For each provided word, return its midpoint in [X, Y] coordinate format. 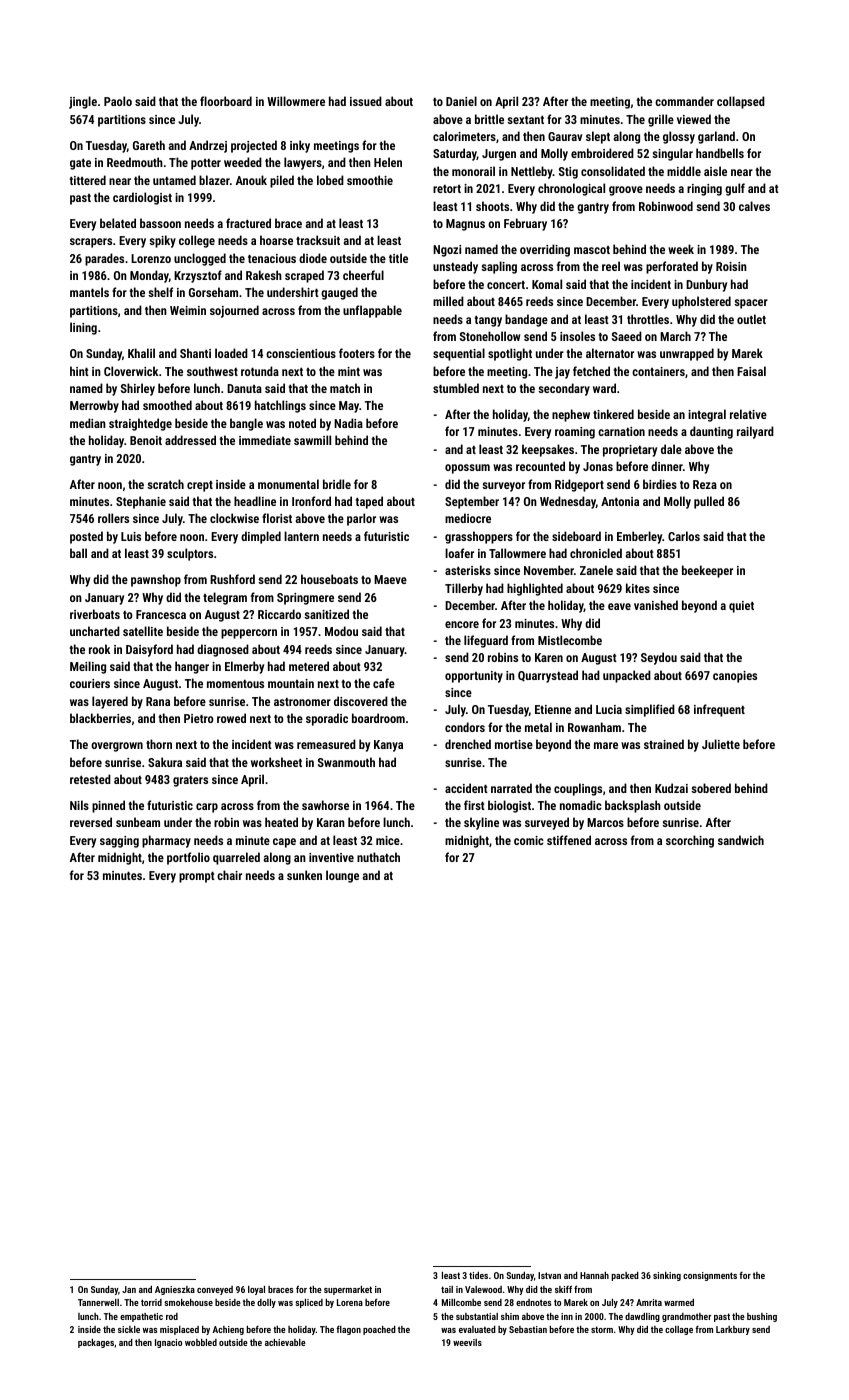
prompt [197, 877]
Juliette [721, 744]
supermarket [348, 1290]
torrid [151, 1302]
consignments [710, 1276]
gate [80, 164]
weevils [467, 1342]
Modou [341, 631]
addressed [190, 440]
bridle [337, 484]
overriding [545, 250]
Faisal [751, 371]
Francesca [161, 614]
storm [602, 1329]
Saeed [627, 336]
